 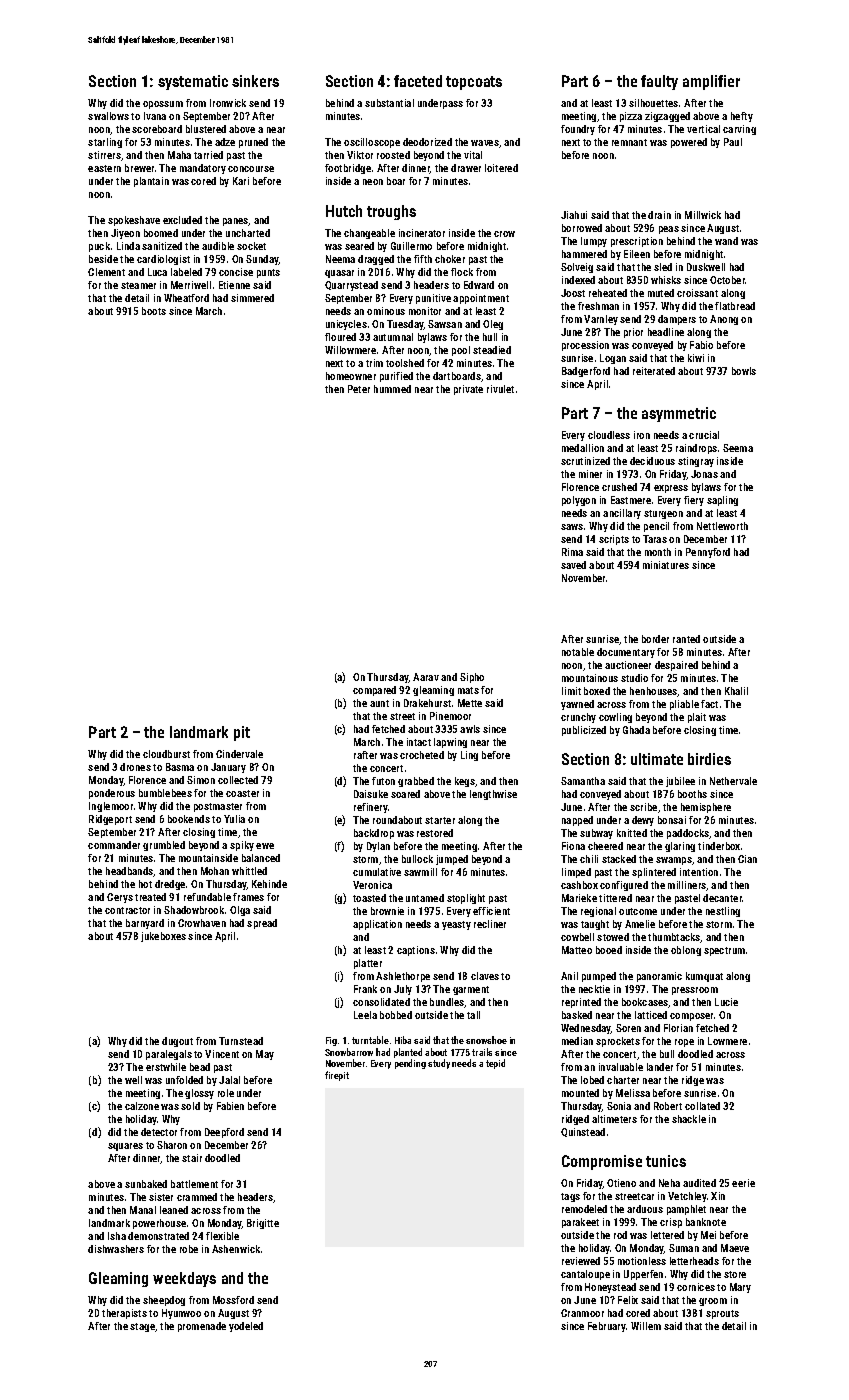 I want to click on private, so click(x=468, y=390).
